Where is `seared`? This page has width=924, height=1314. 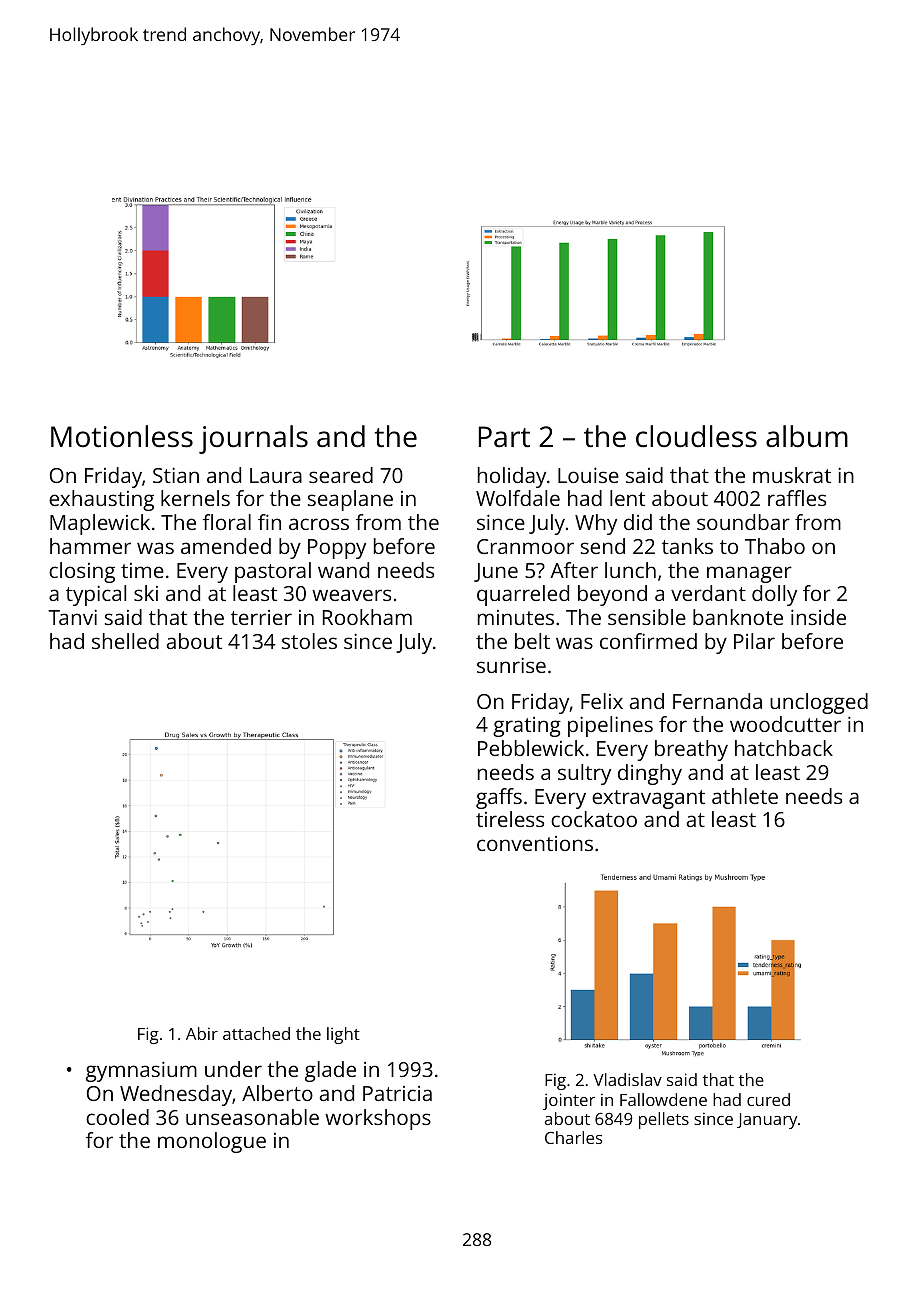 seared is located at coordinates (341, 475).
